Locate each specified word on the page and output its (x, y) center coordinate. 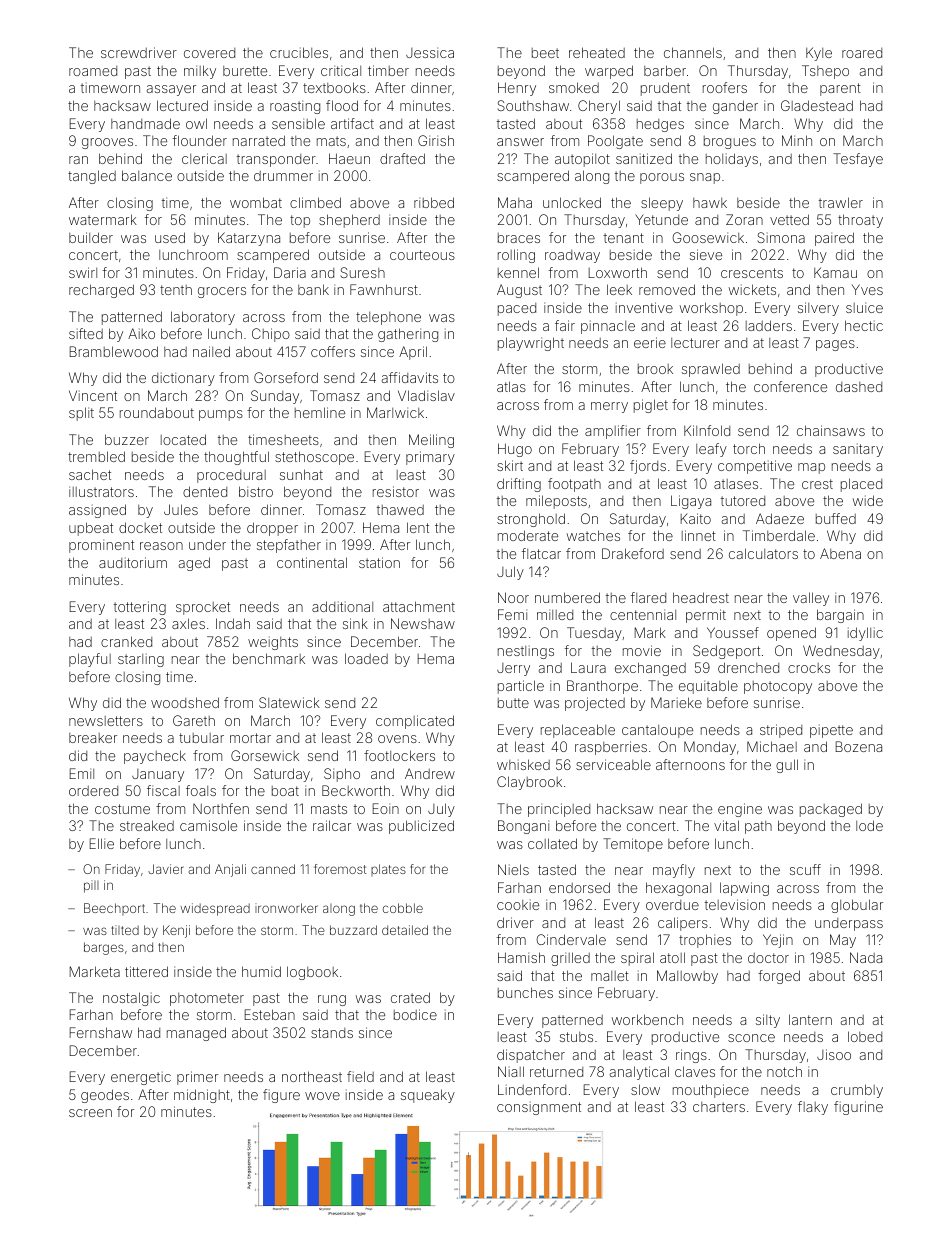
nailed (211, 351)
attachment (419, 606)
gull (787, 766)
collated (552, 843)
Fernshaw (101, 1032)
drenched (748, 667)
